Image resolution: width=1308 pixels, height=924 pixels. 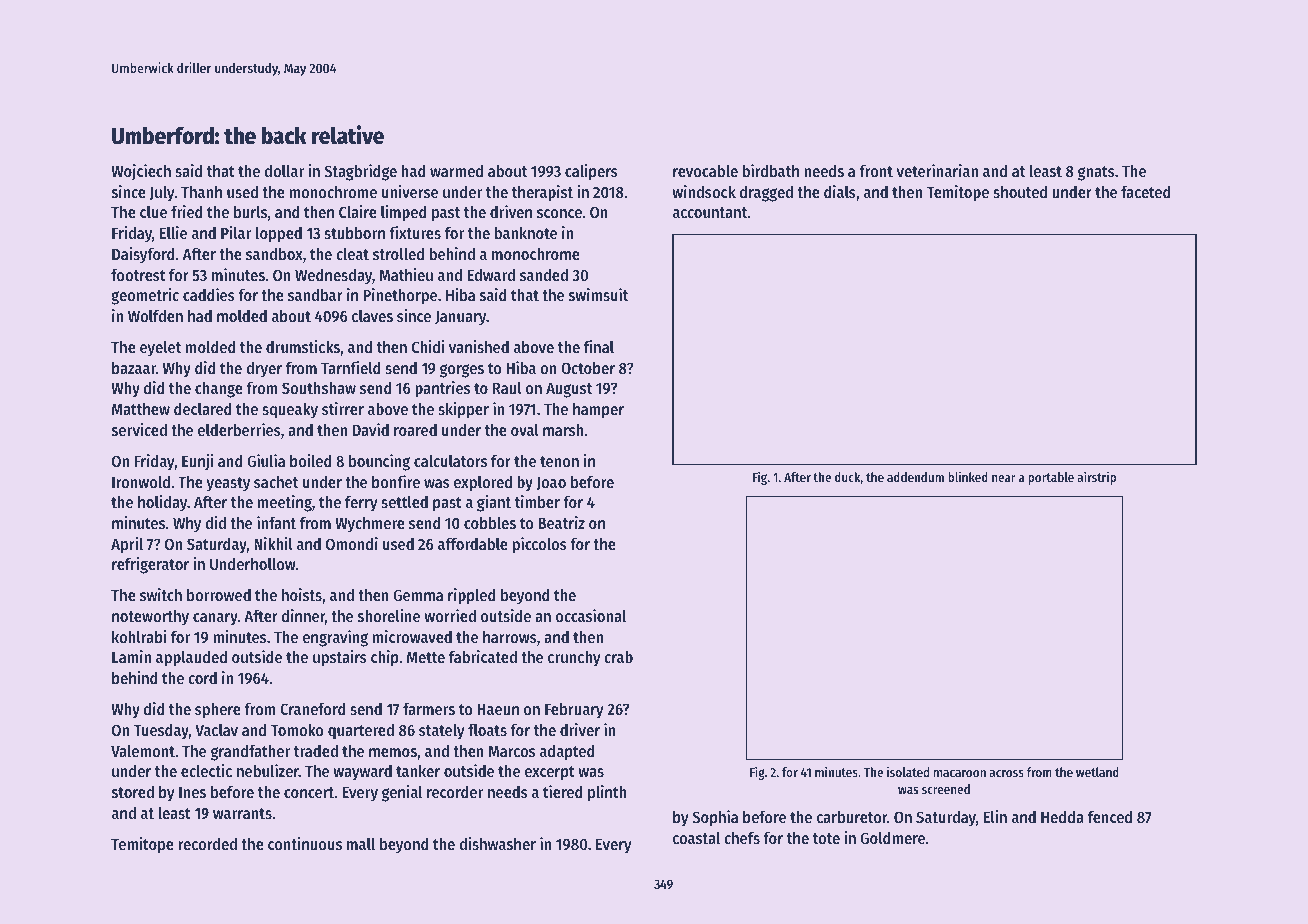 What do you see at coordinates (1096, 173) in the document?
I see `gnats` at bounding box center [1096, 173].
